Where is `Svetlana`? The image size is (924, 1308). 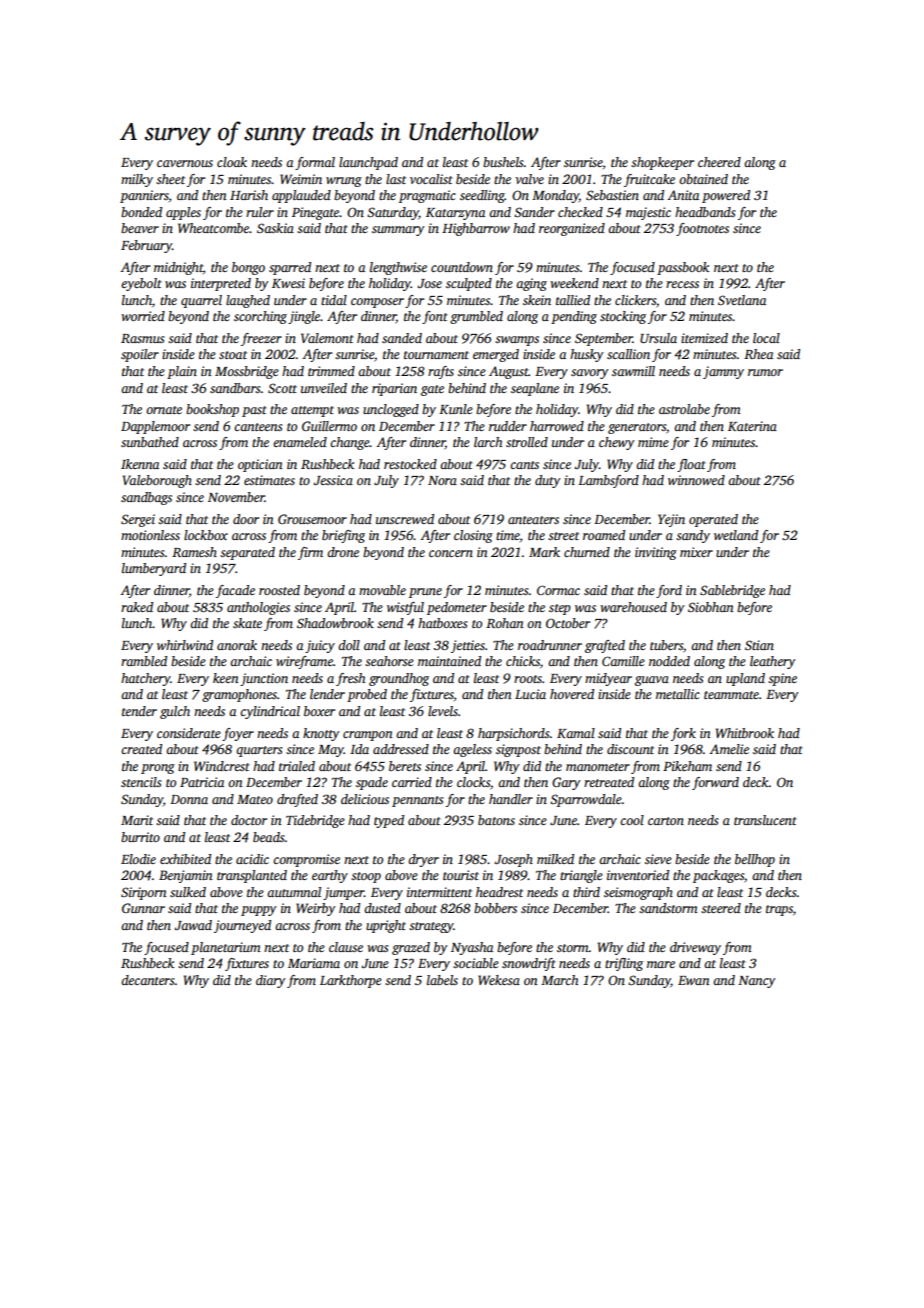 Svetlana is located at coordinates (742, 300).
